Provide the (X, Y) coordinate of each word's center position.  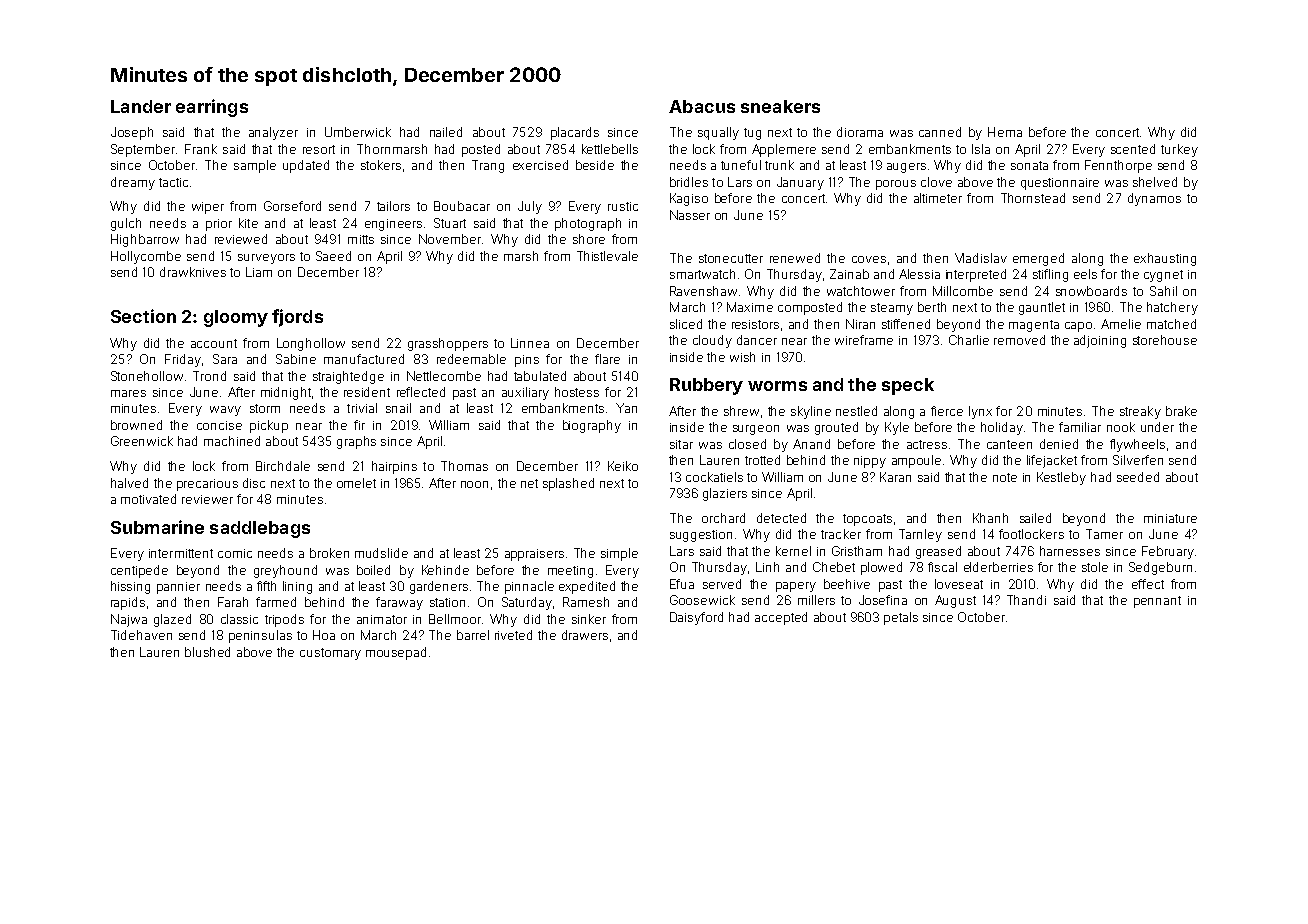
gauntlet (1042, 308)
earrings (212, 108)
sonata (1029, 165)
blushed (207, 652)
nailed (446, 132)
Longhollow (311, 344)
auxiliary (525, 393)
